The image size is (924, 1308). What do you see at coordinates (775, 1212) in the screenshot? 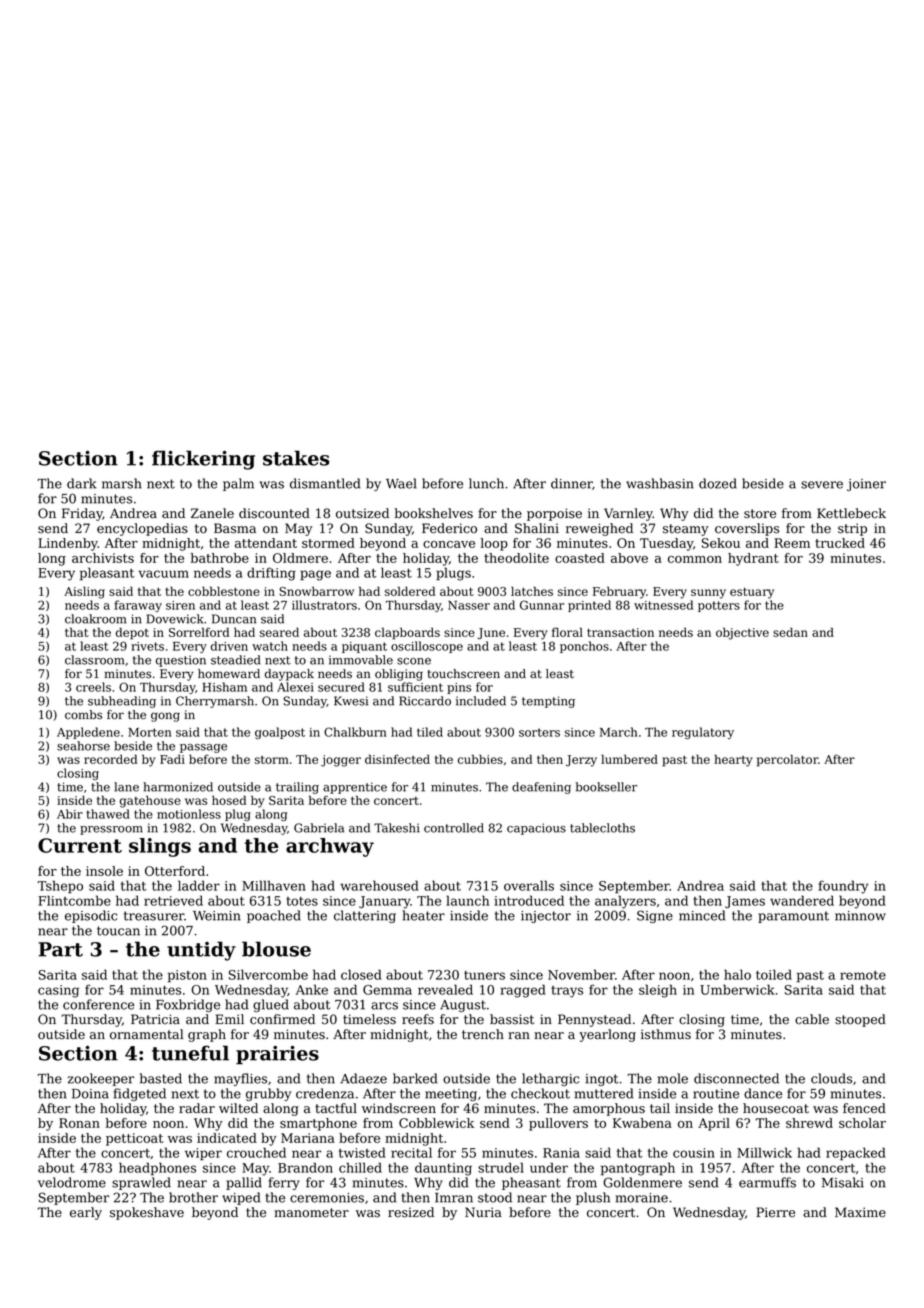
I see `Pierre` at bounding box center [775, 1212].
